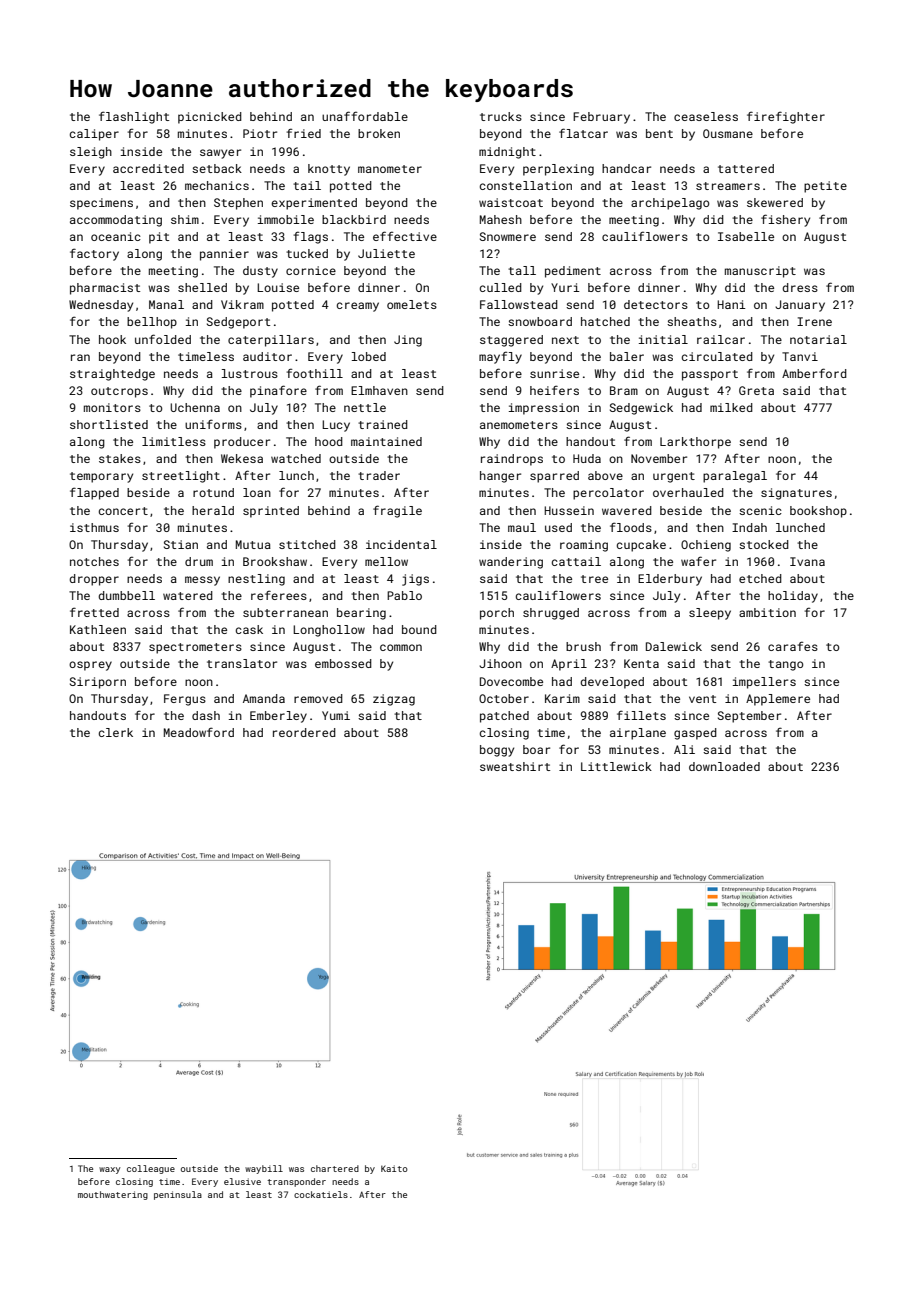 This document has height=1308, width=924. Describe the element at coordinates (670, 204) in the document. I see `archipelago` at that location.
